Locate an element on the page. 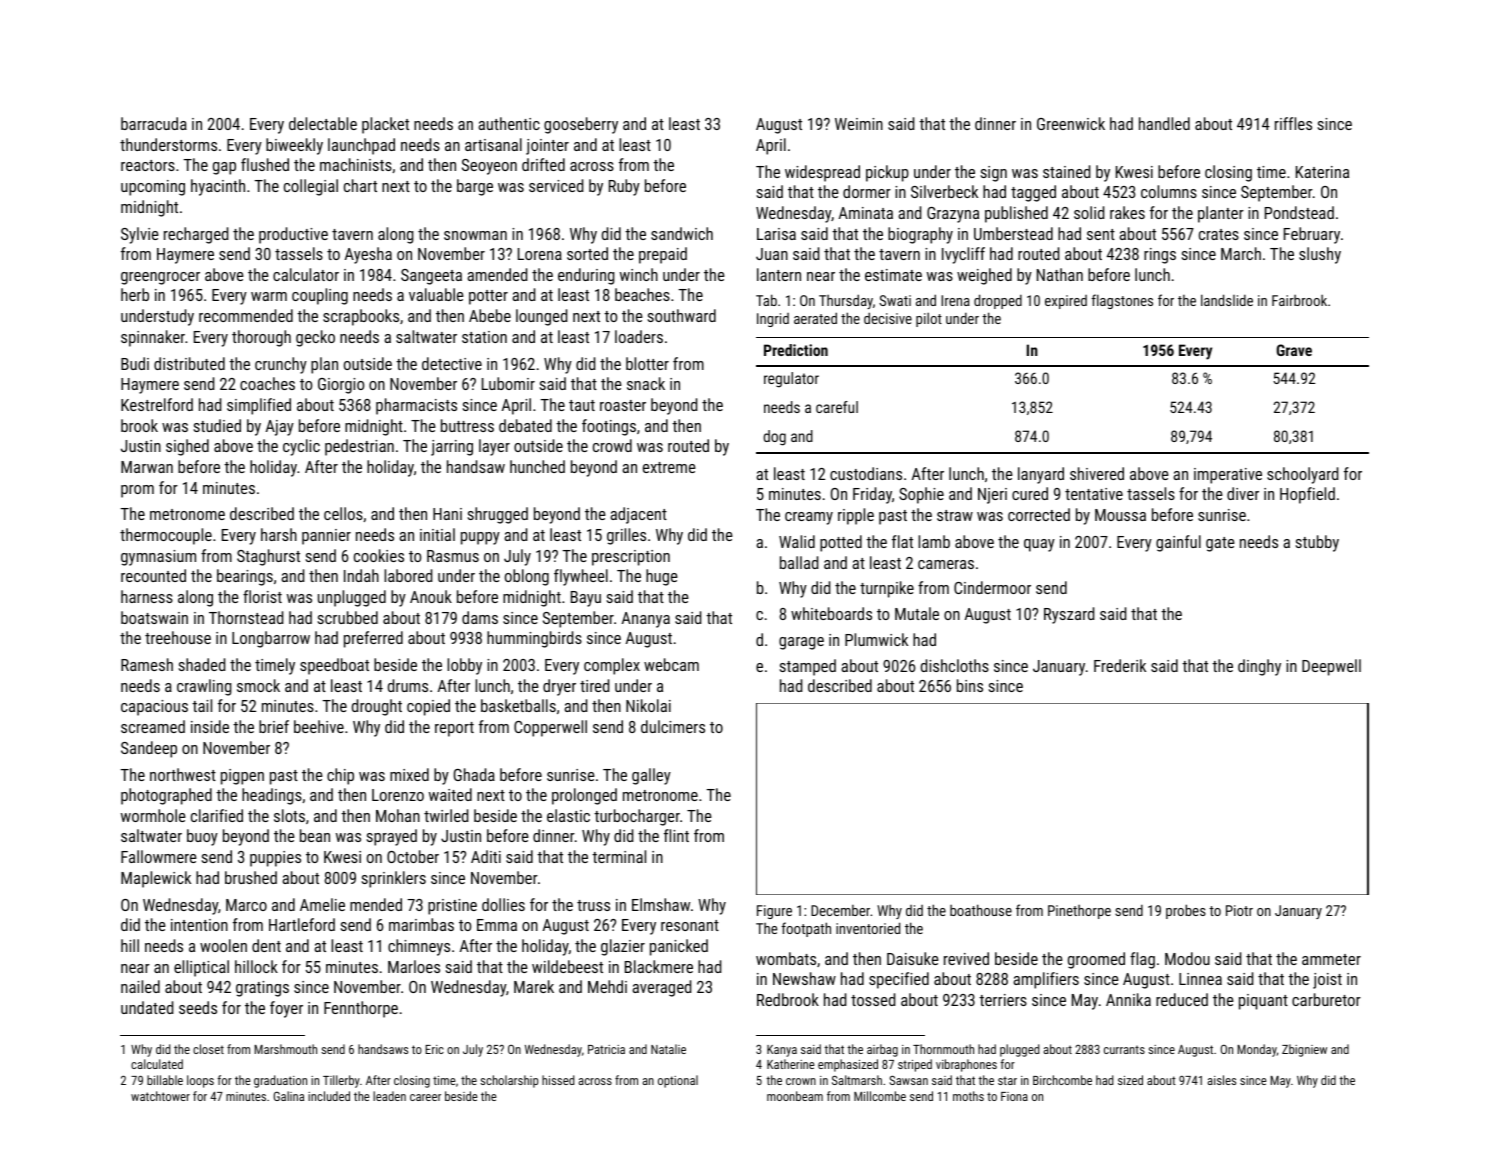  graduation is located at coordinates (280, 1081).
